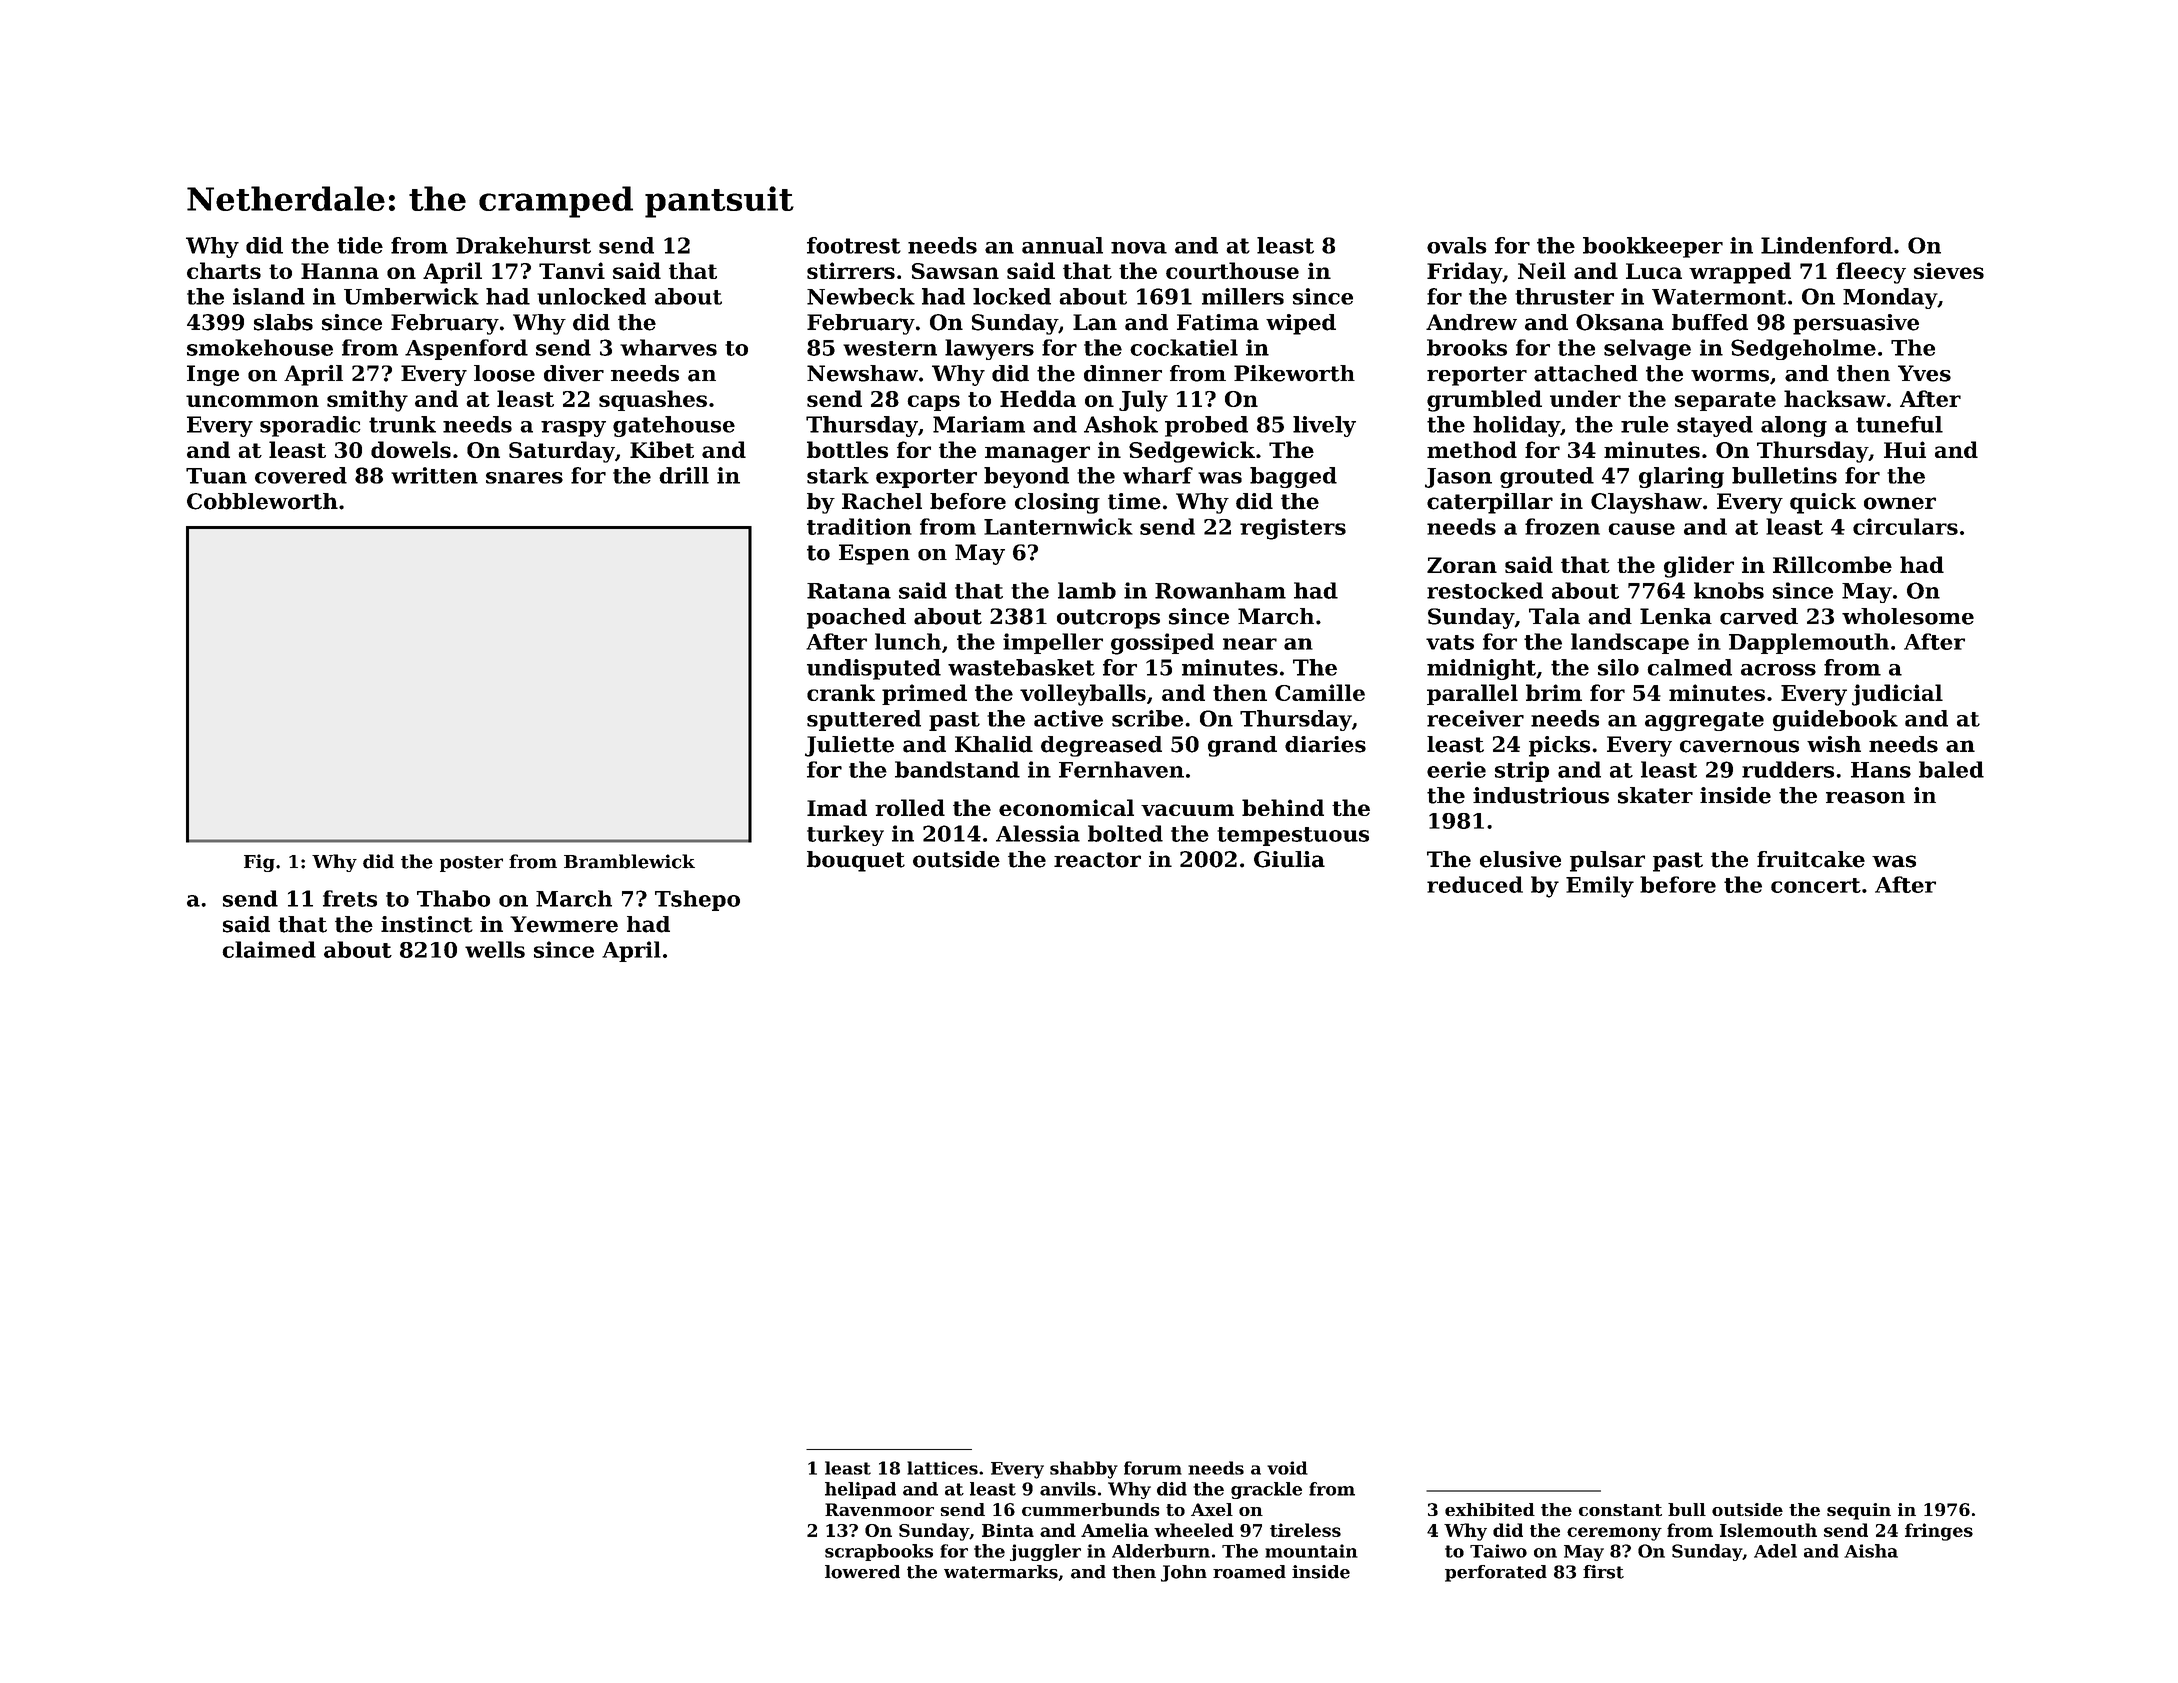 The image size is (2178, 1683). What do you see at coordinates (262, 501) in the screenshot?
I see `Cobbleworth` at bounding box center [262, 501].
